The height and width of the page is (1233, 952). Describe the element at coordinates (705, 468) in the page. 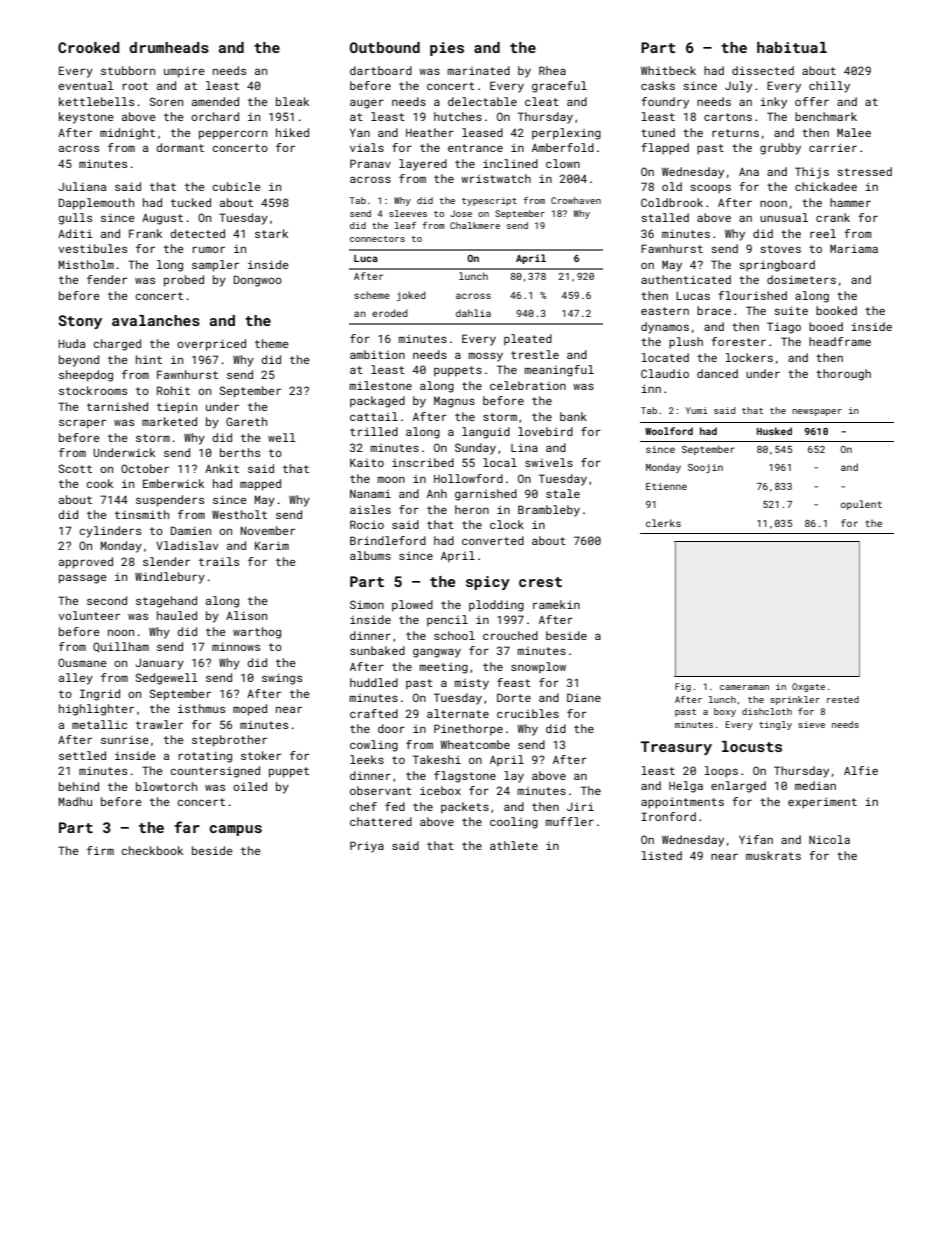

I see `Soojin` at that location.
